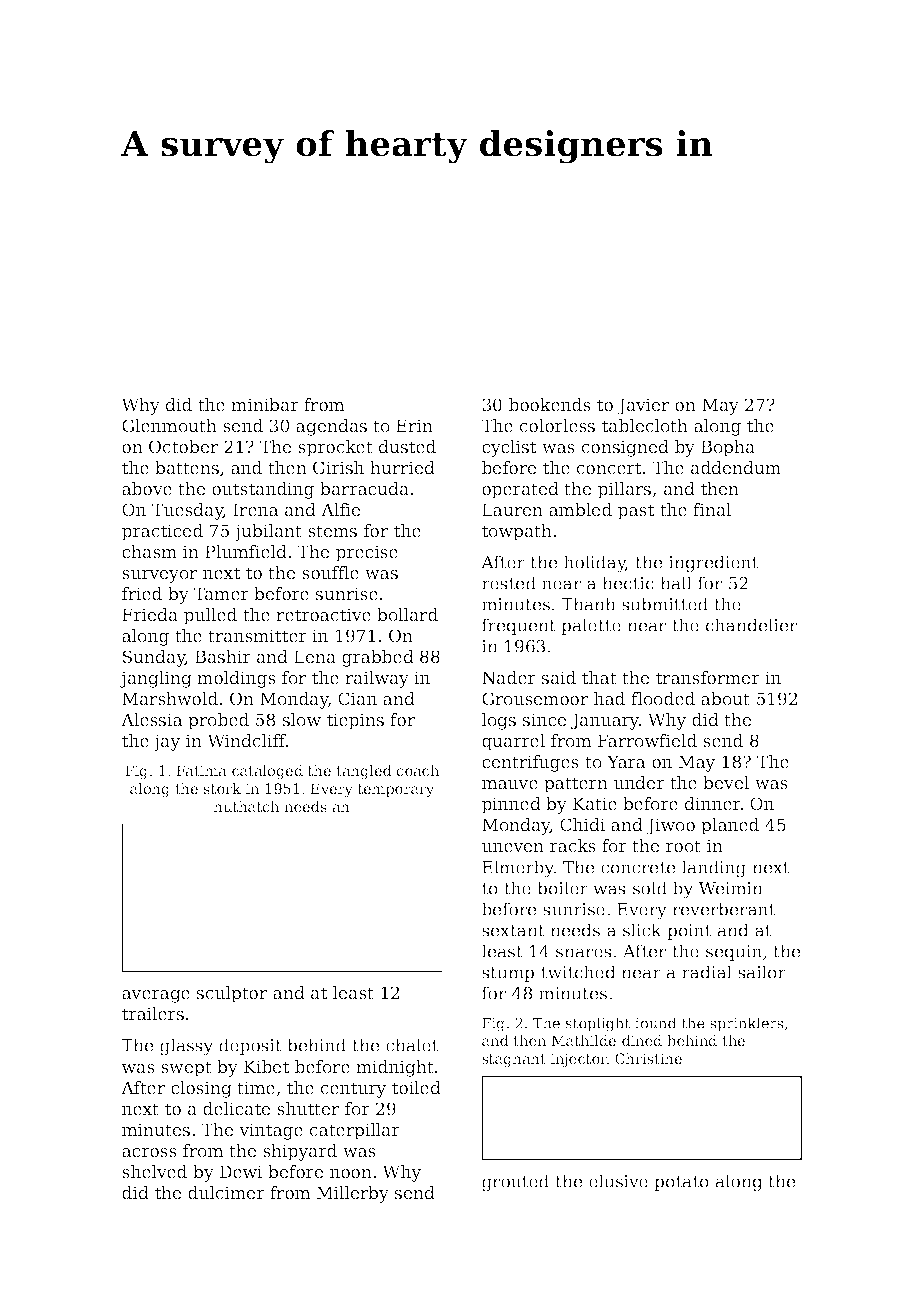 This screenshot has height=1308, width=924. What do you see at coordinates (670, 826) in the screenshot?
I see `Jiwoo` at bounding box center [670, 826].
